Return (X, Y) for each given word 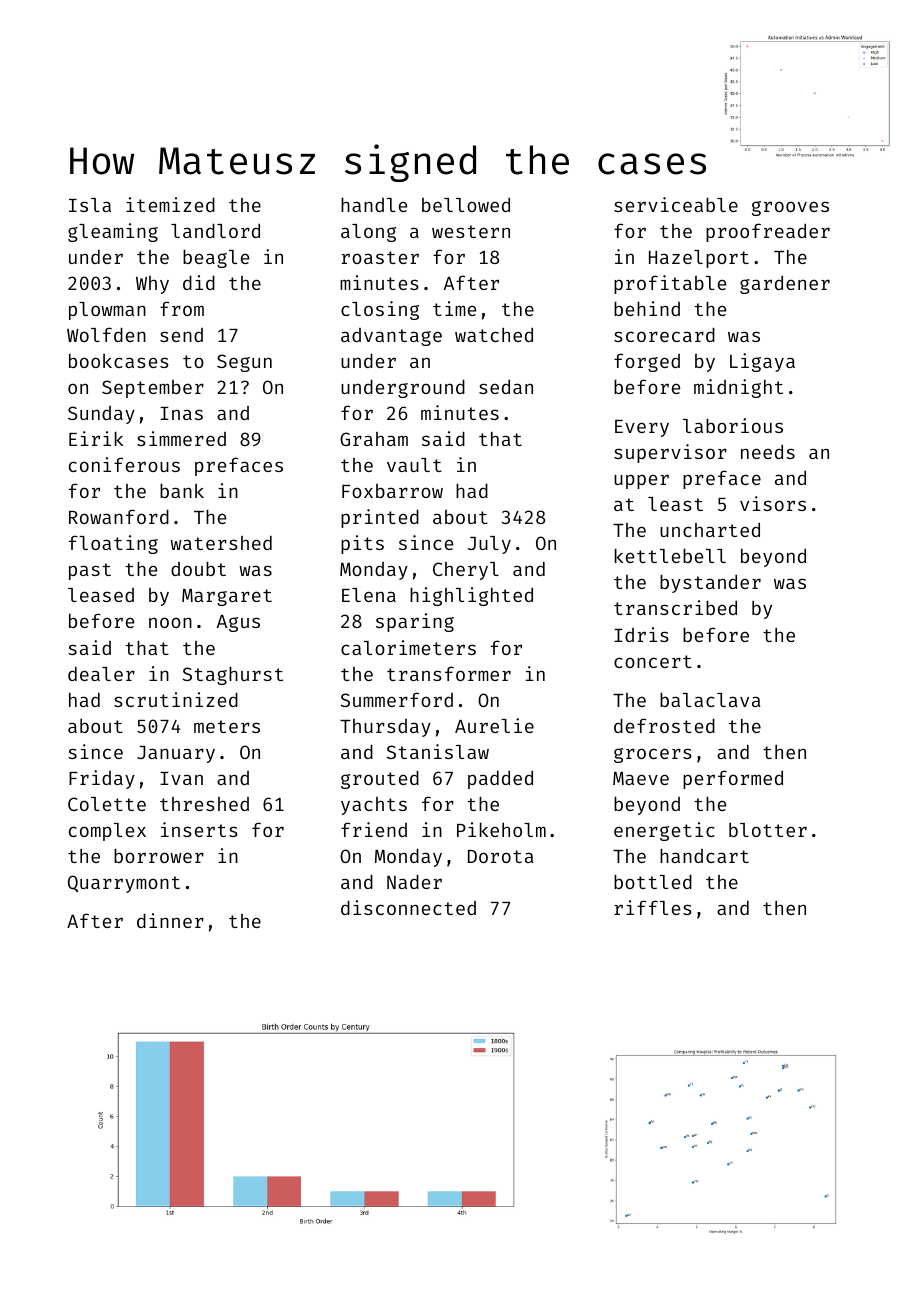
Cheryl (466, 571)
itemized (170, 204)
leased (101, 595)
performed (733, 779)
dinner (170, 920)
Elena (369, 595)
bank (182, 490)
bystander (710, 583)
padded (500, 779)
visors (773, 503)
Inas (181, 413)
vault (414, 465)
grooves (790, 208)
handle (374, 205)
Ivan (181, 778)
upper (641, 481)
